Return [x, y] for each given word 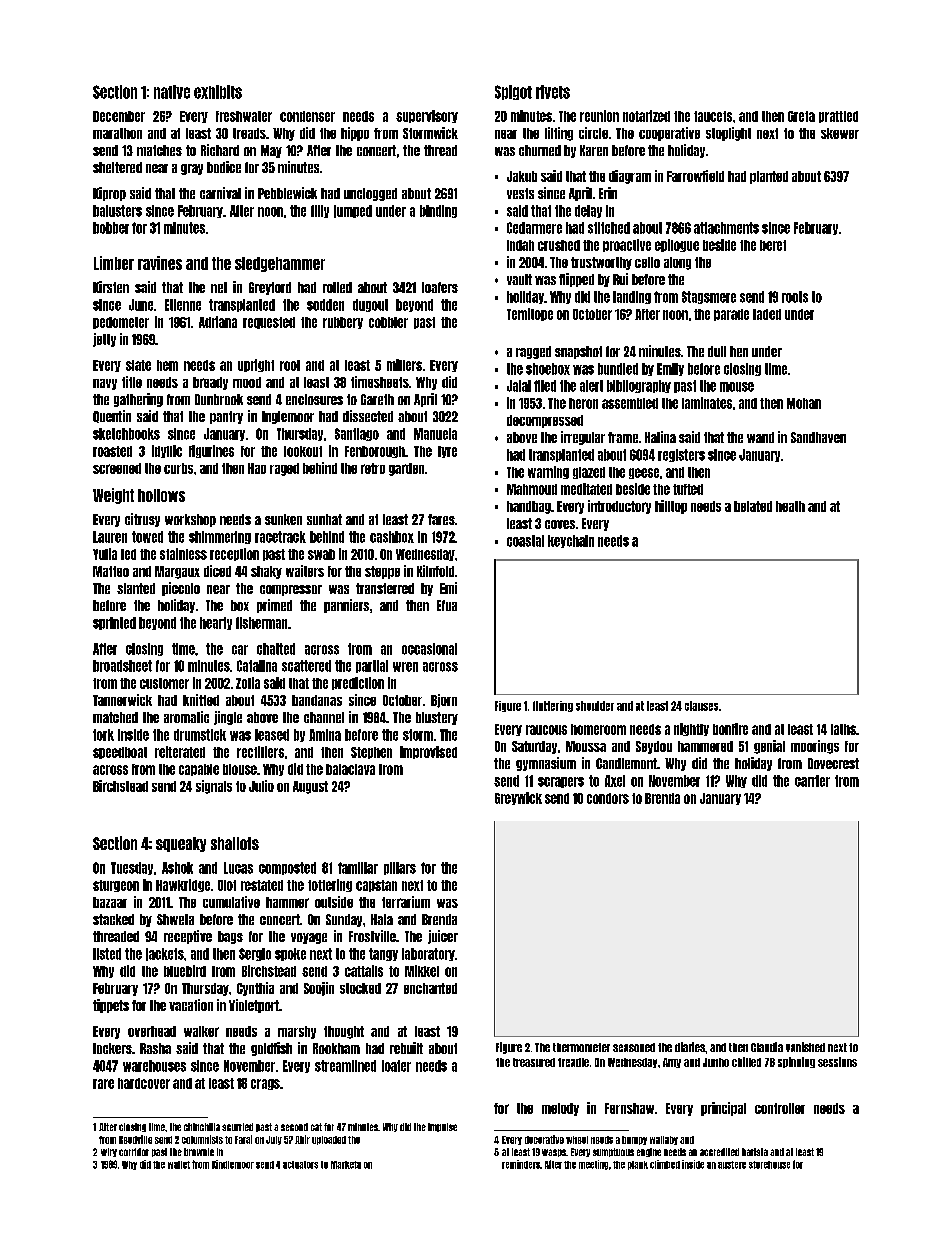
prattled [838, 117]
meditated [586, 489]
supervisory [427, 116]
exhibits [218, 92]
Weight [113, 496]
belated [753, 506]
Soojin [319, 989]
